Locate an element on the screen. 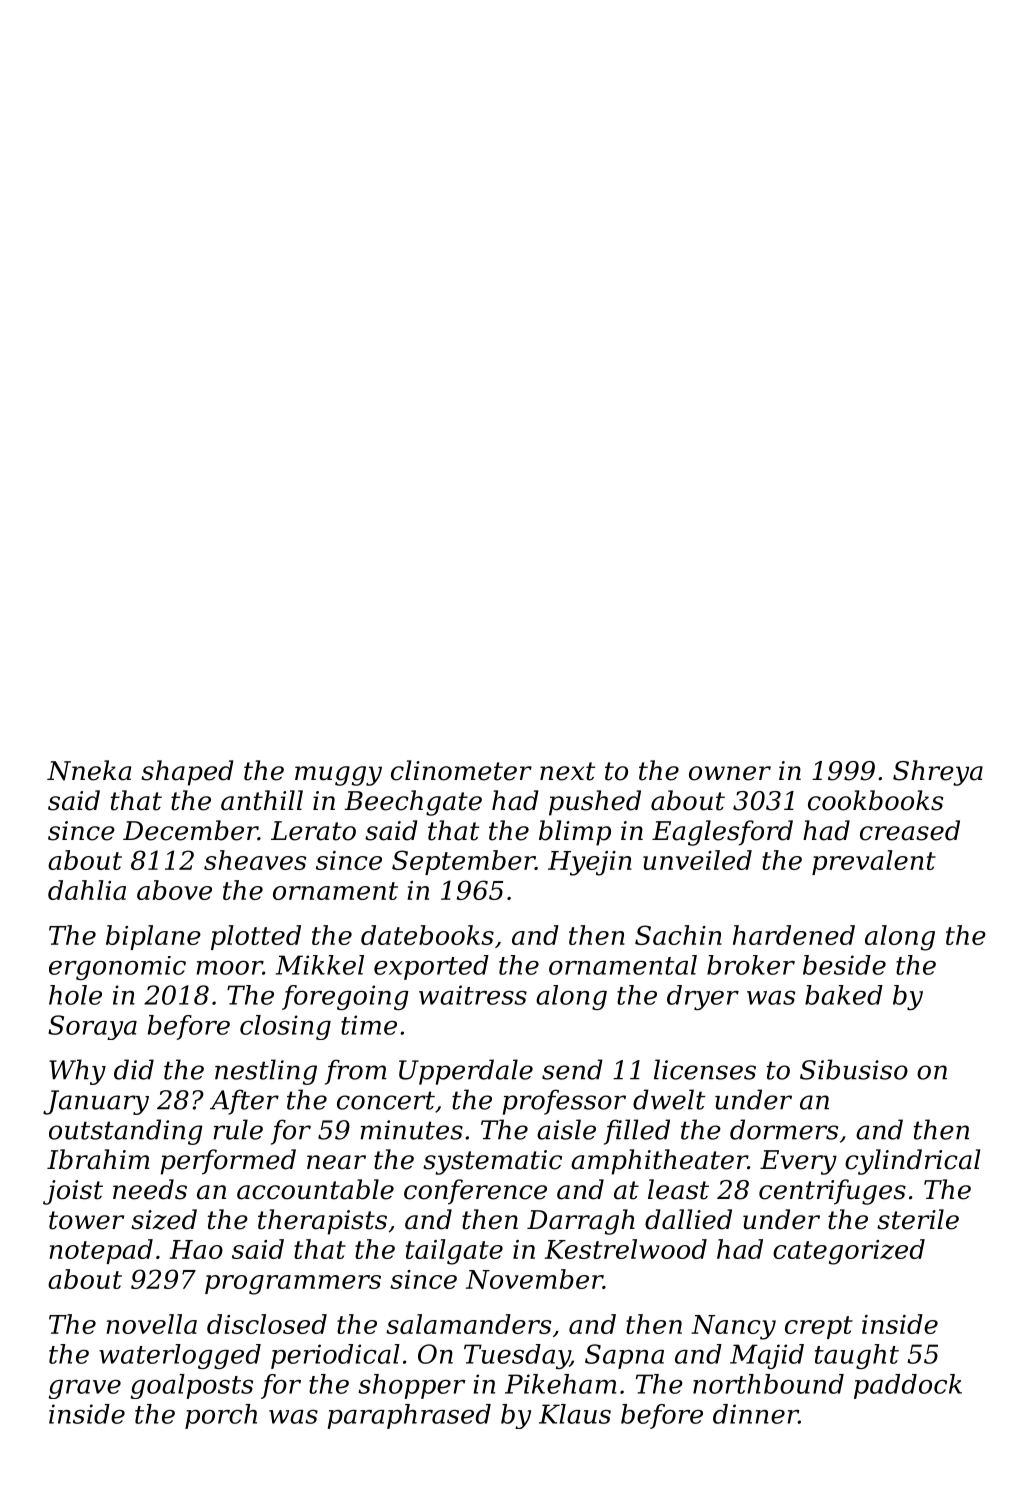 This screenshot has width=1035, height=1500. cookbooks is located at coordinates (875, 800).
